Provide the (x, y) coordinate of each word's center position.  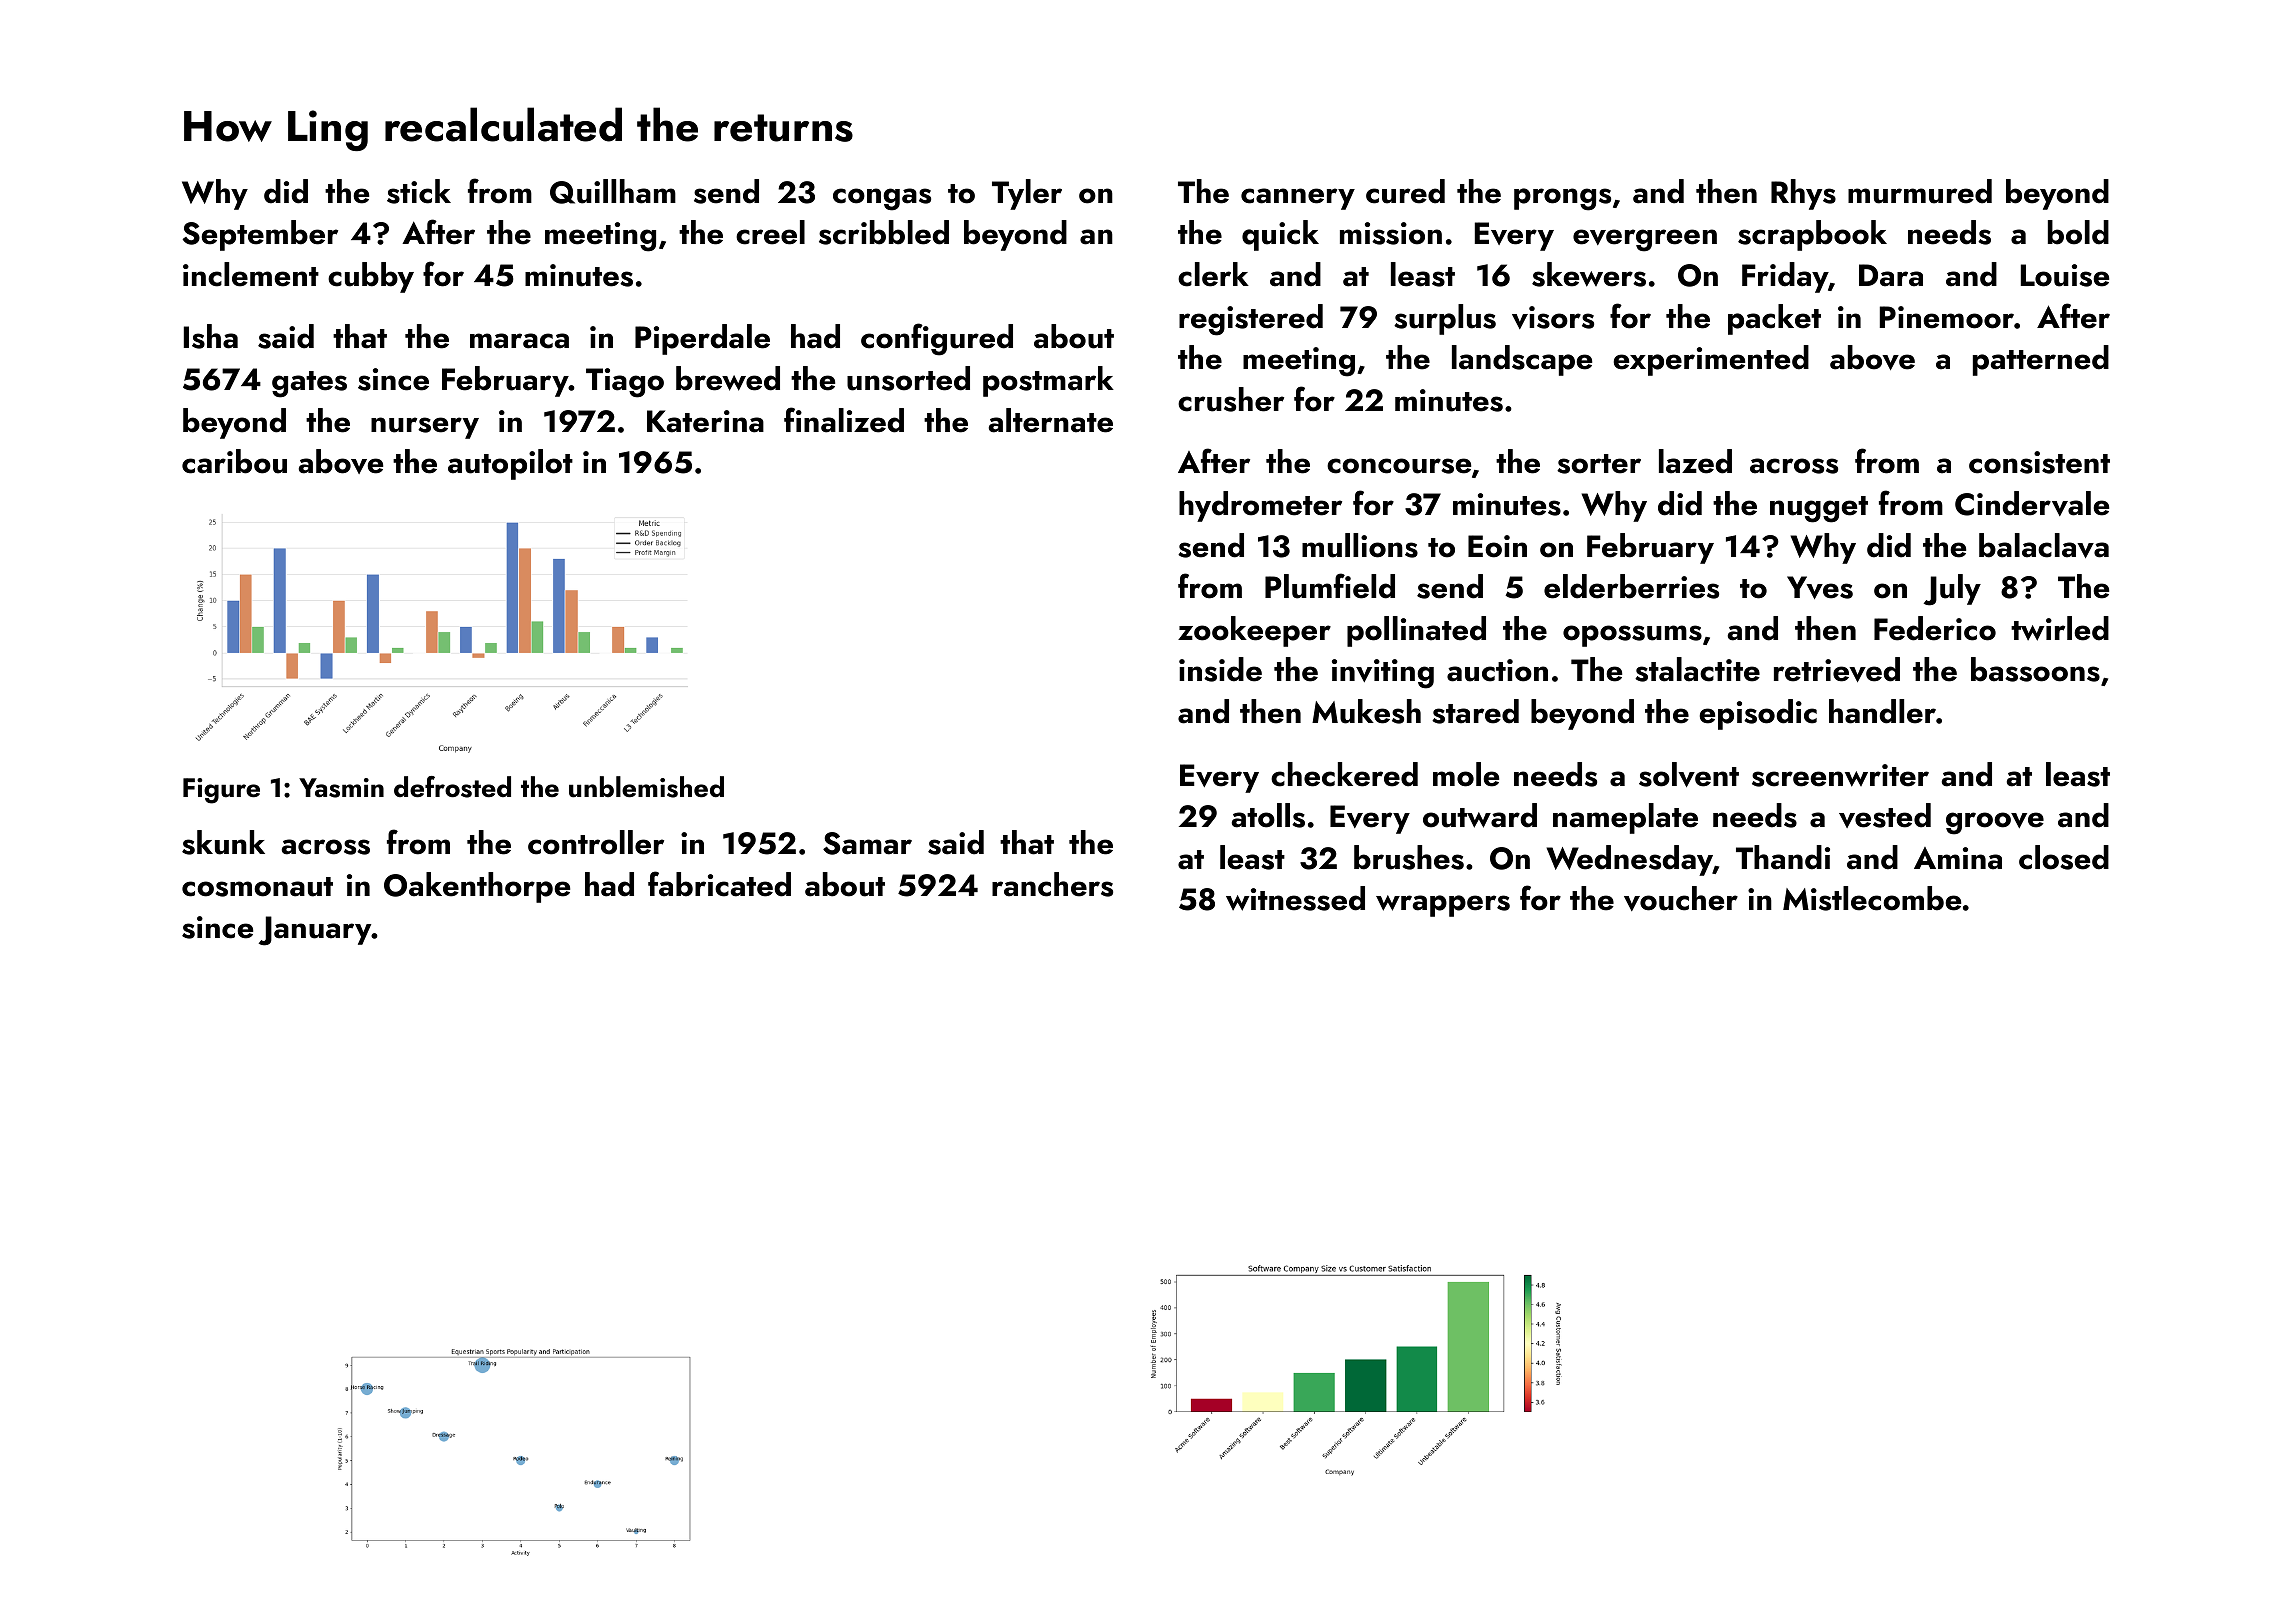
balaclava (2044, 545)
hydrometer (1260, 506)
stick (419, 191)
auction (1497, 670)
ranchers (1052, 884)
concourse (1399, 466)
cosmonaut (257, 887)
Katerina (705, 421)
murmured (1920, 191)
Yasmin (341, 788)
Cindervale (2032, 503)
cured (1405, 191)
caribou (234, 461)
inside (1220, 669)
